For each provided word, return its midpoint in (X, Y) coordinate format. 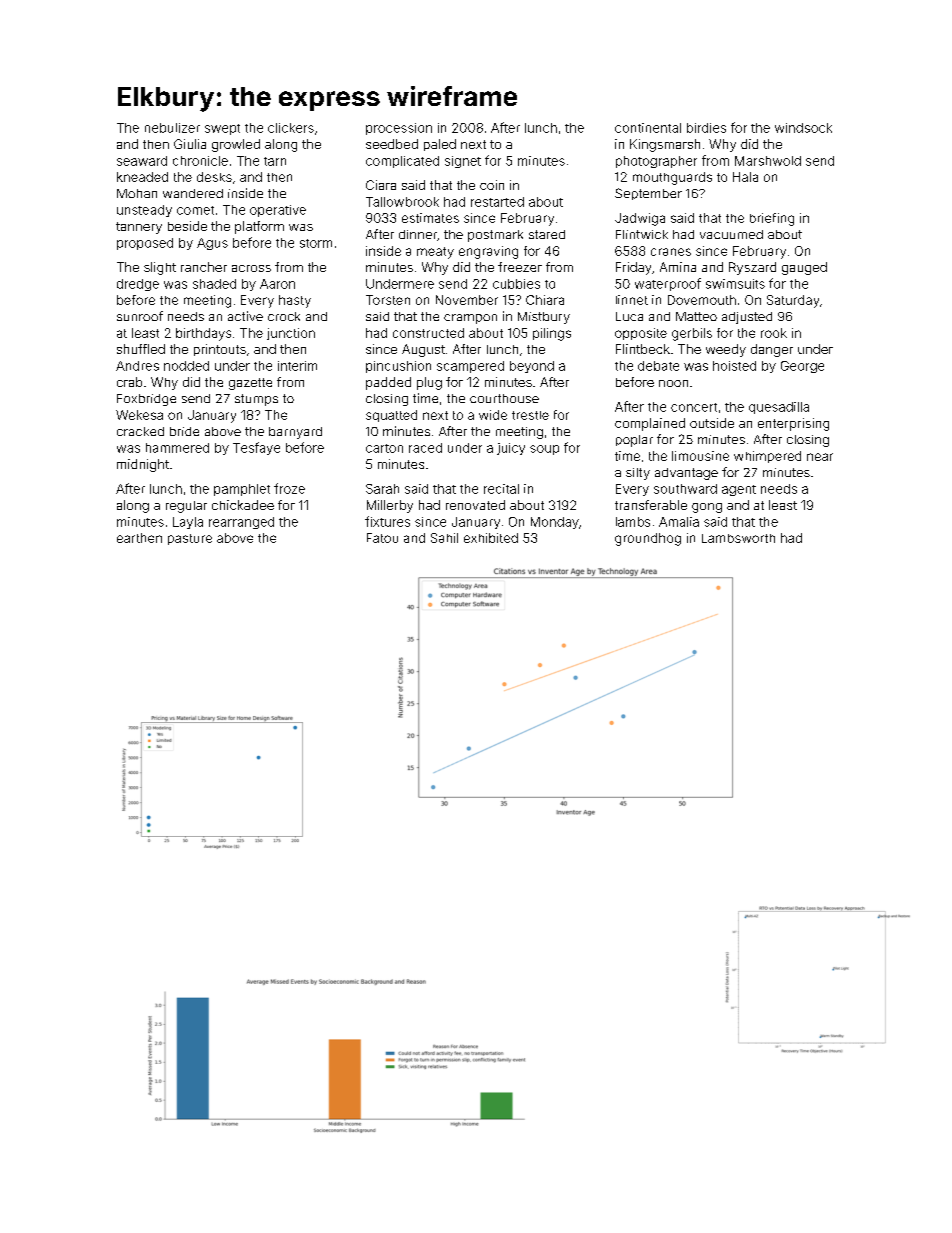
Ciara (381, 185)
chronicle (200, 161)
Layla (188, 523)
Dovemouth (702, 300)
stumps (256, 400)
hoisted (734, 366)
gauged (804, 268)
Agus (212, 244)
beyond (532, 367)
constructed (428, 333)
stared (547, 234)
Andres (137, 366)
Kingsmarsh (665, 145)
